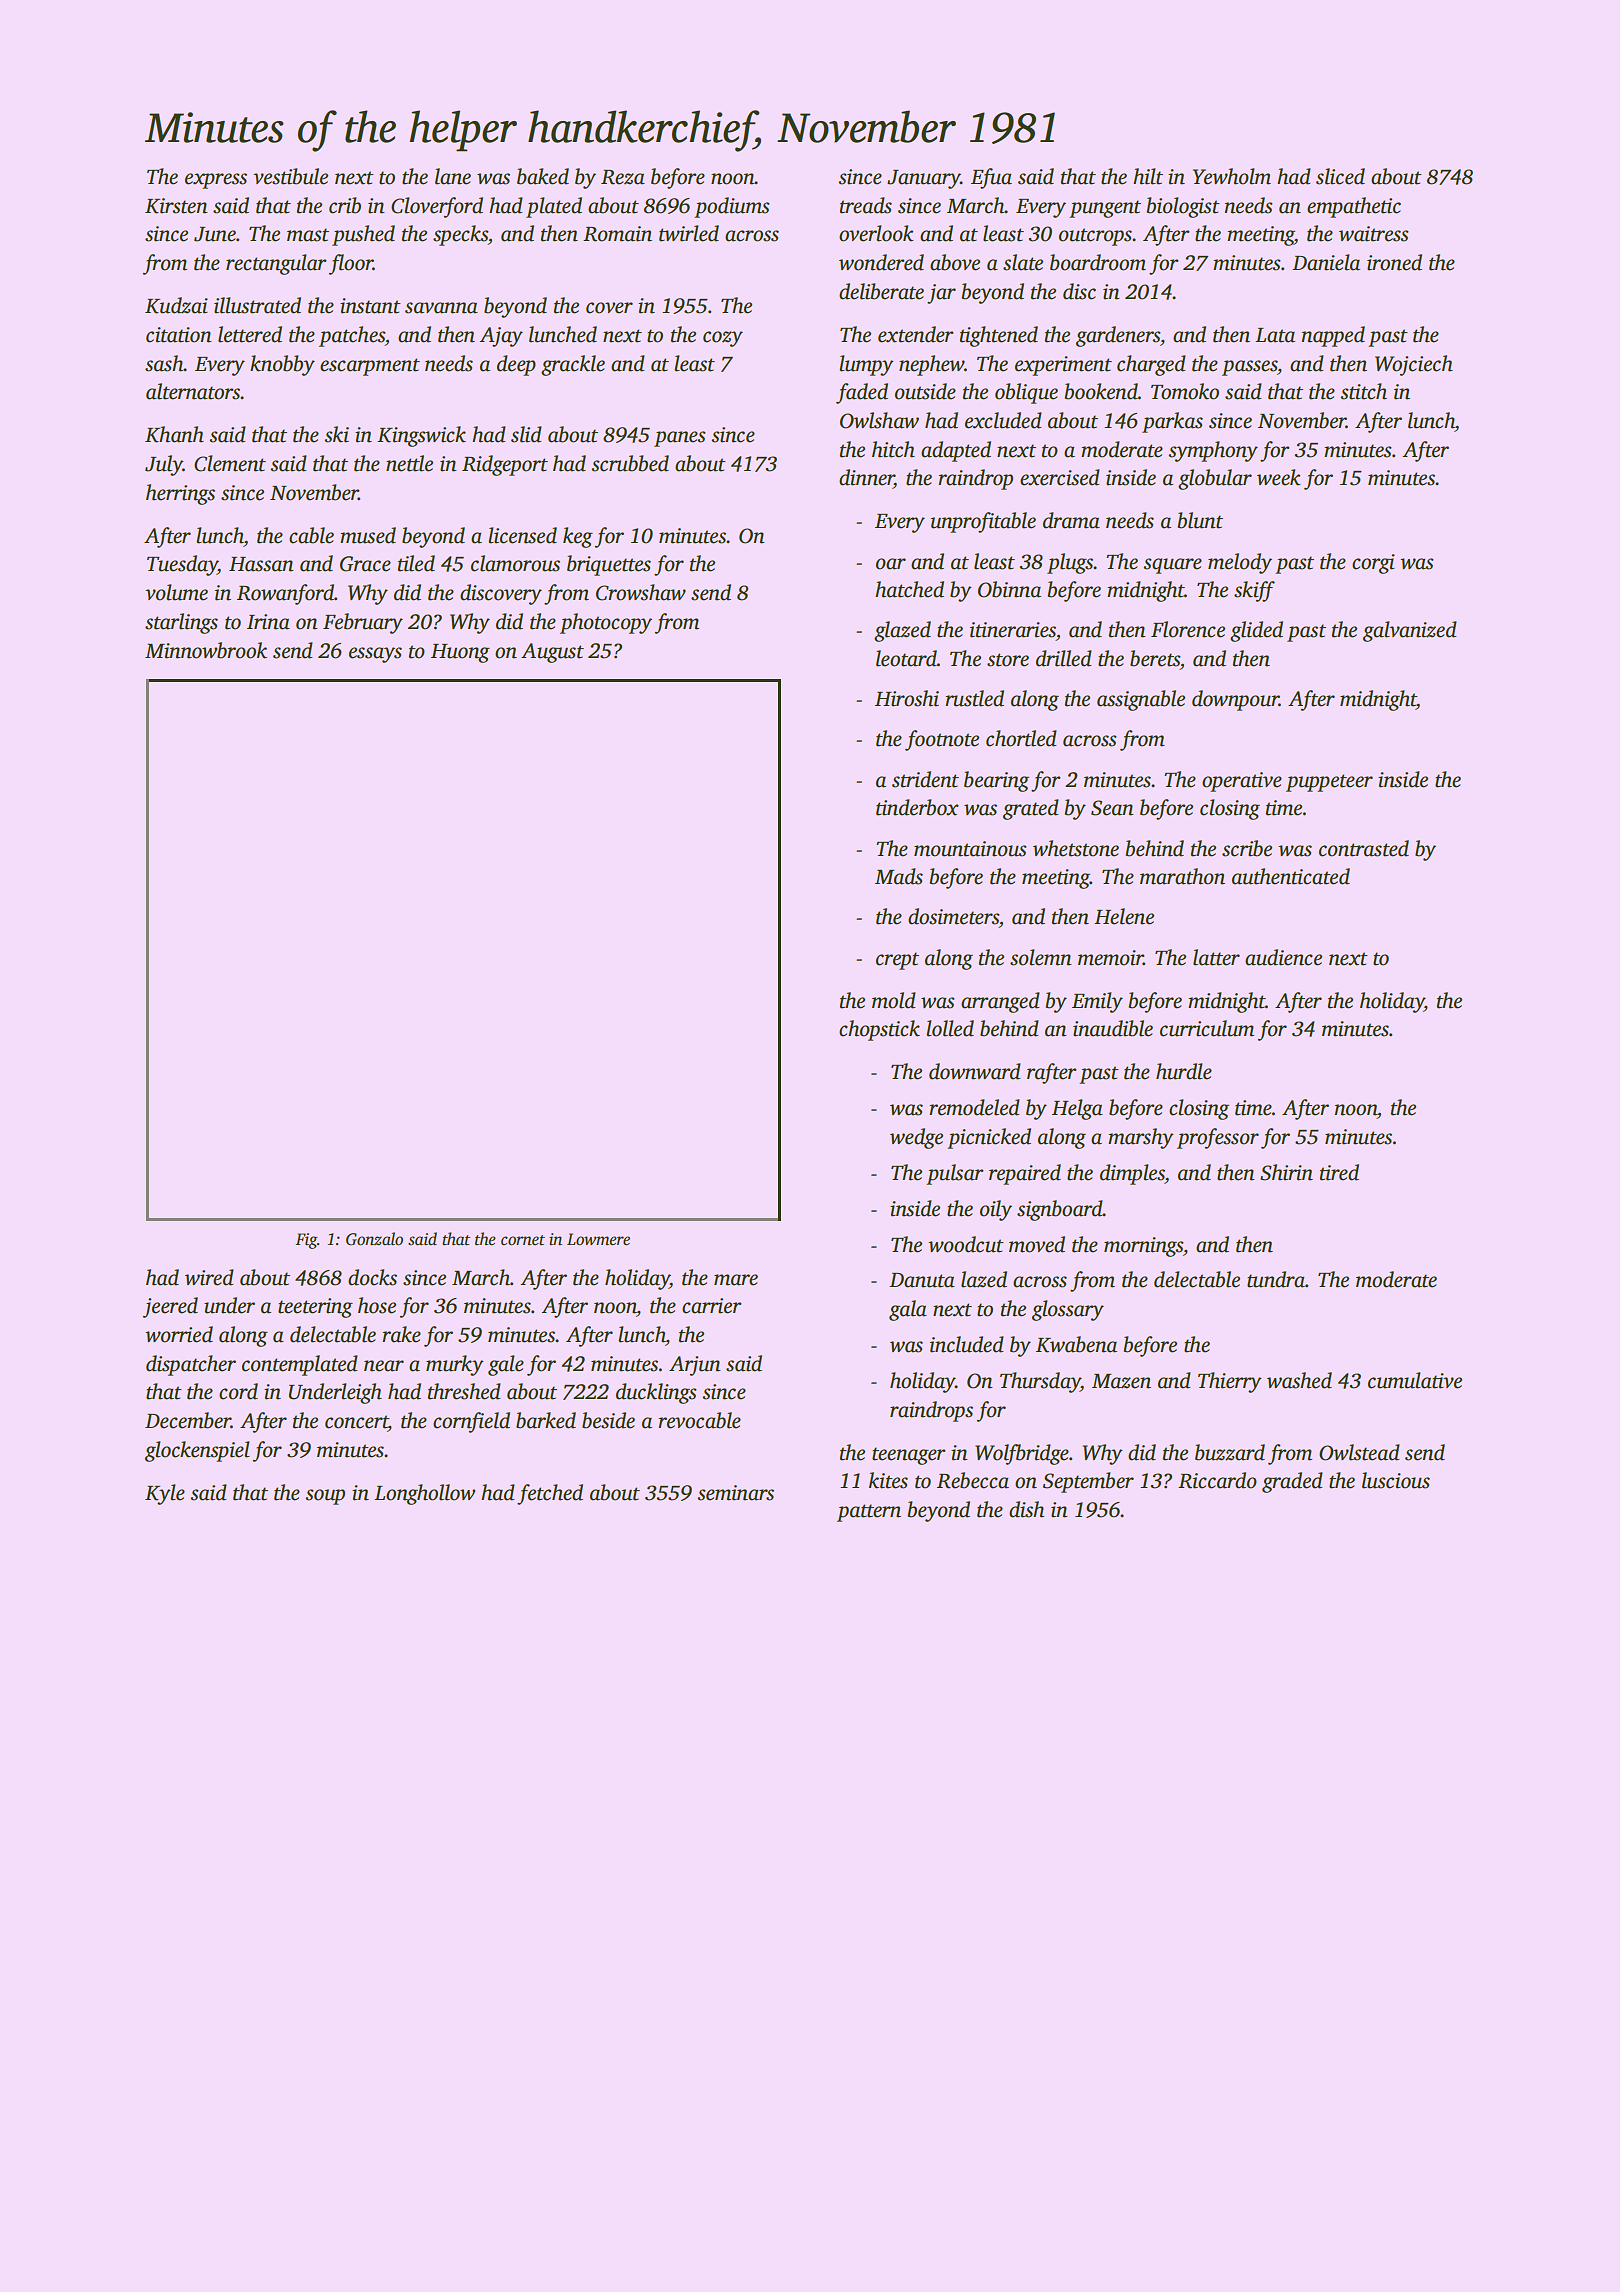 Image resolution: width=1620 pixels, height=2292 pixels. What do you see at coordinates (550, 1494) in the screenshot?
I see `fetched` at bounding box center [550, 1494].
